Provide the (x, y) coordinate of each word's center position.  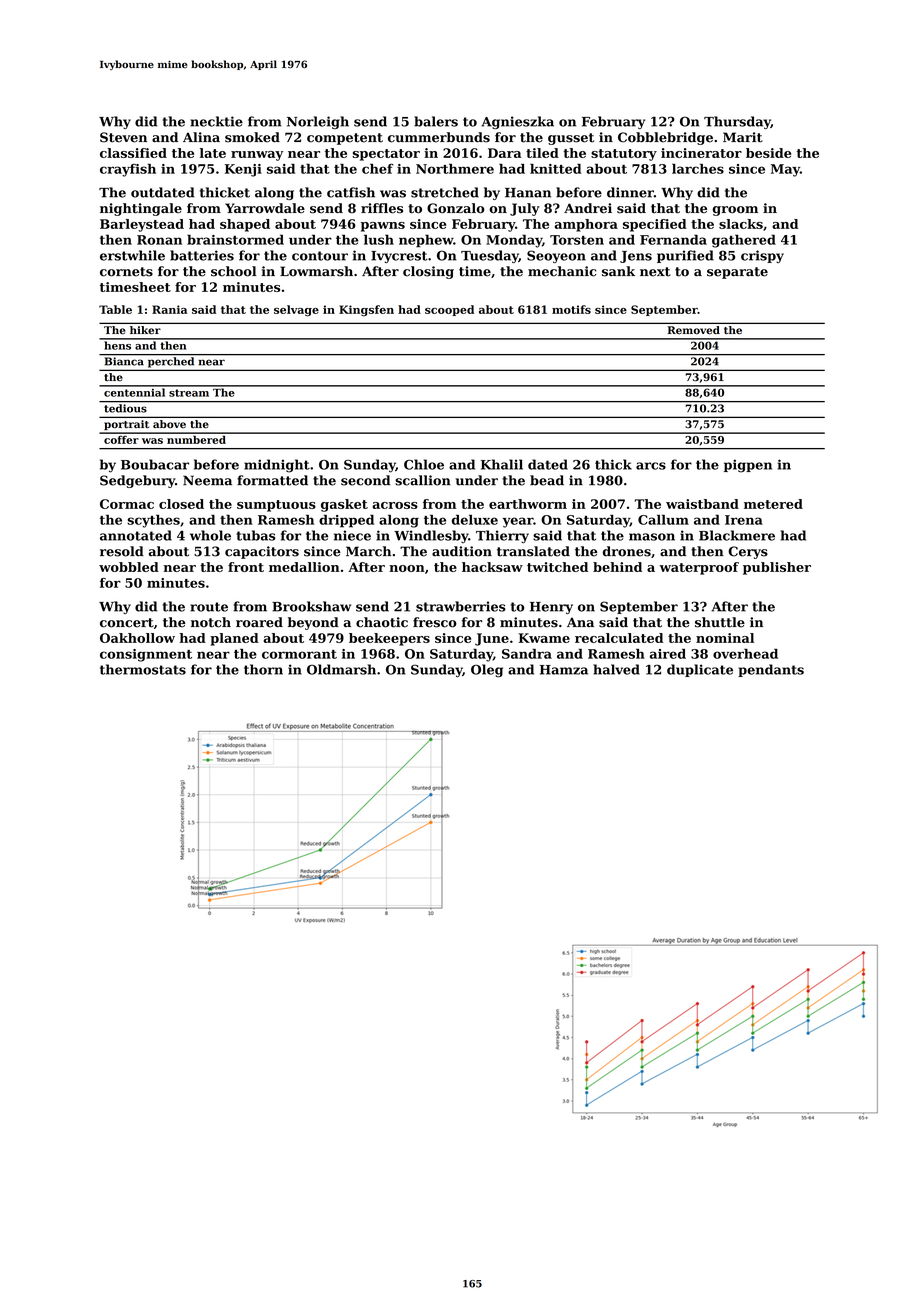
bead (547, 480)
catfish (351, 192)
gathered (744, 241)
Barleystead (142, 225)
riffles (382, 208)
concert (127, 623)
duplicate (700, 670)
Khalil (502, 464)
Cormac (127, 504)
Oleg (487, 671)
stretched (445, 192)
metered (773, 504)
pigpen (748, 466)
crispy (762, 256)
